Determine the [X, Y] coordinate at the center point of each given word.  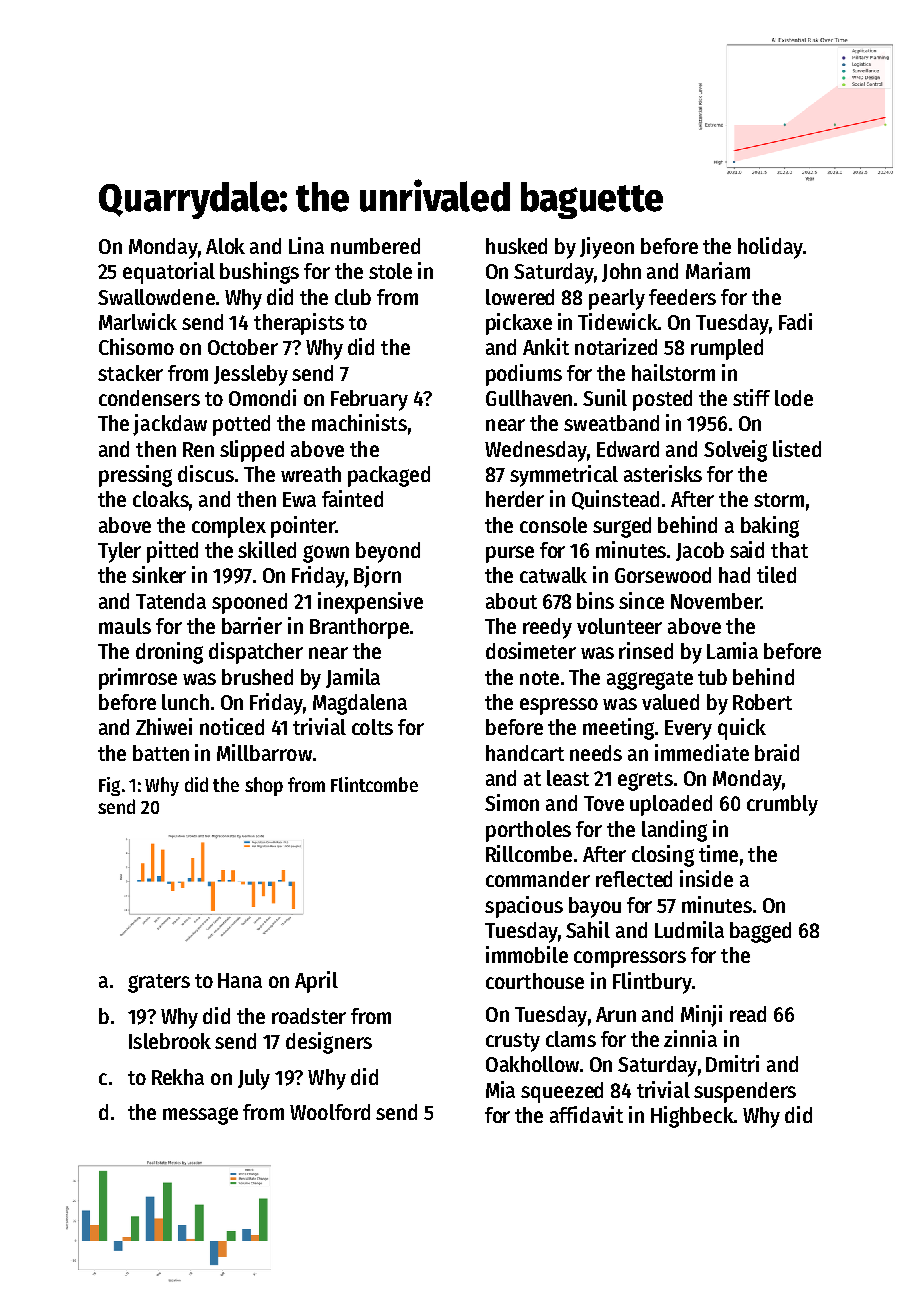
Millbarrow [264, 752]
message [200, 1116]
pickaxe [519, 324]
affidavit [586, 1114]
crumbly [782, 805]
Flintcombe [374, 784]
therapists [299, 324]
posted [662, 400]
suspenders [745, 1092]
